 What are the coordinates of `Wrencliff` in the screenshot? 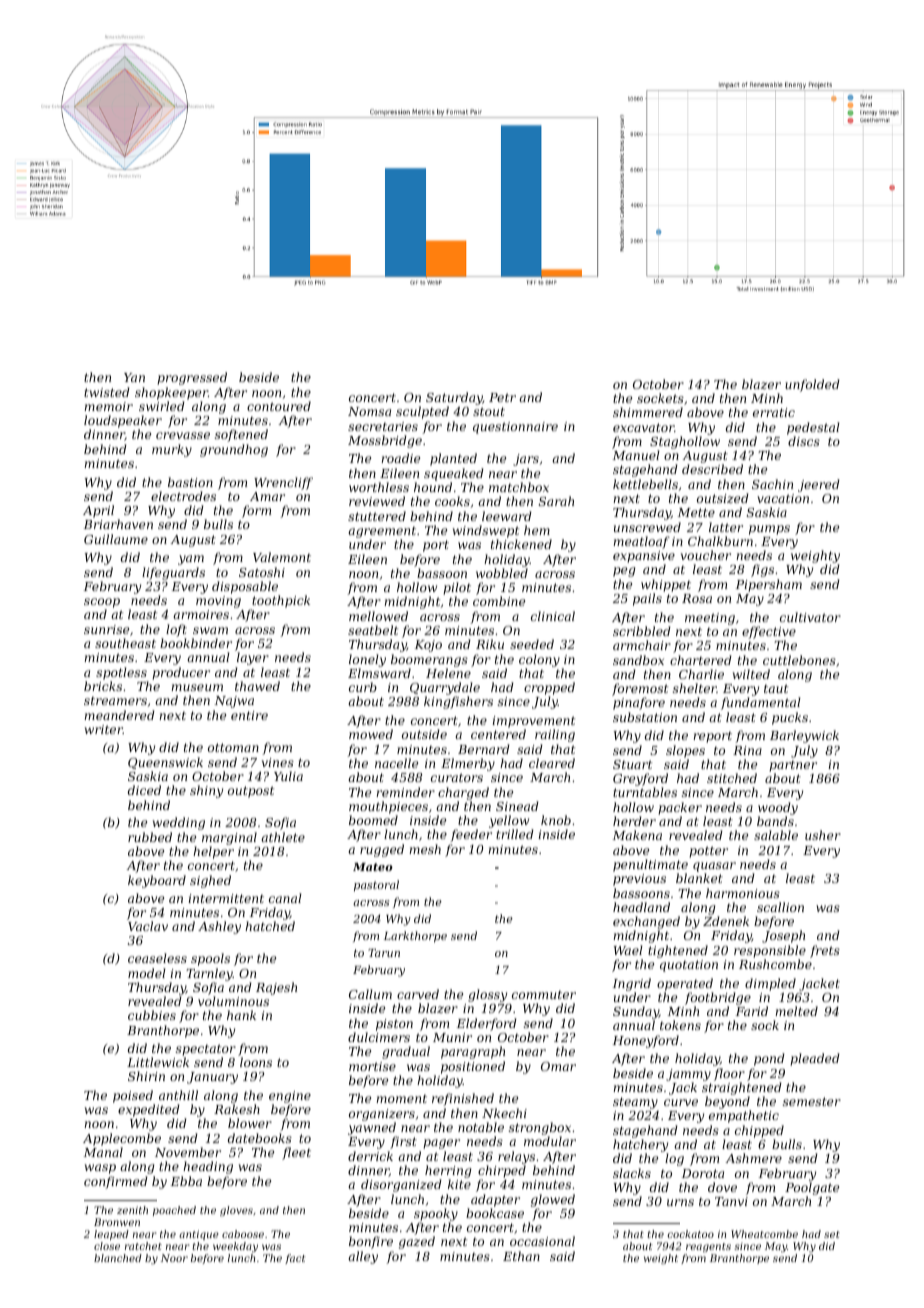 It's located at (283, 483).
